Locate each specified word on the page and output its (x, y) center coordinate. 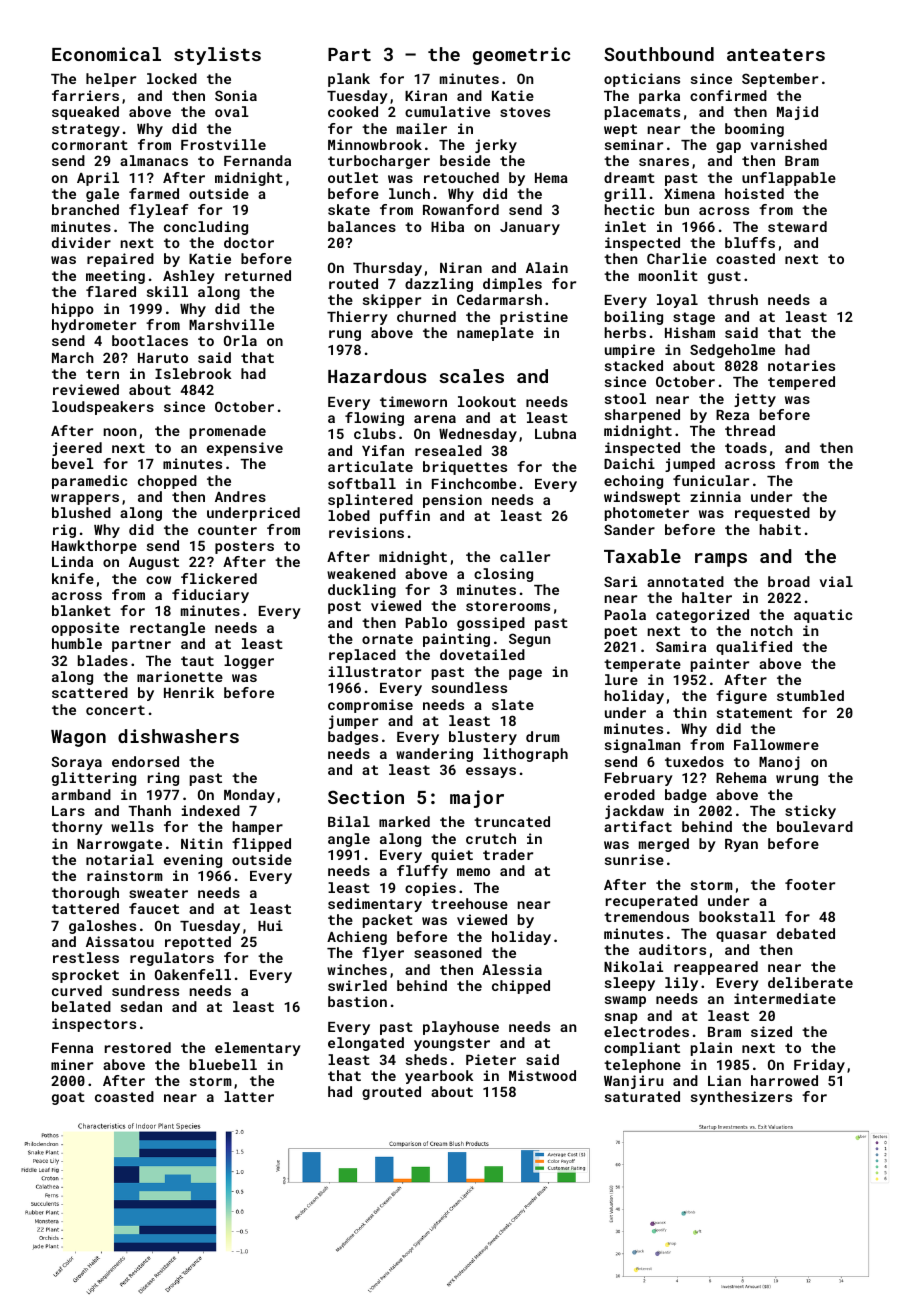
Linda (72, 561)
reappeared (716, 968)
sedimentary (375, 905)
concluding (206, 228)
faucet (154, 908)
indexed (211, 810)
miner (72, 1064)
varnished (789, 144)
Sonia (236, 95)
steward (797, 226)
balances (362, 226)
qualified (754, 648)
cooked (353, 111)
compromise (370, 706)
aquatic (823, 616)
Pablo (426, 622)
